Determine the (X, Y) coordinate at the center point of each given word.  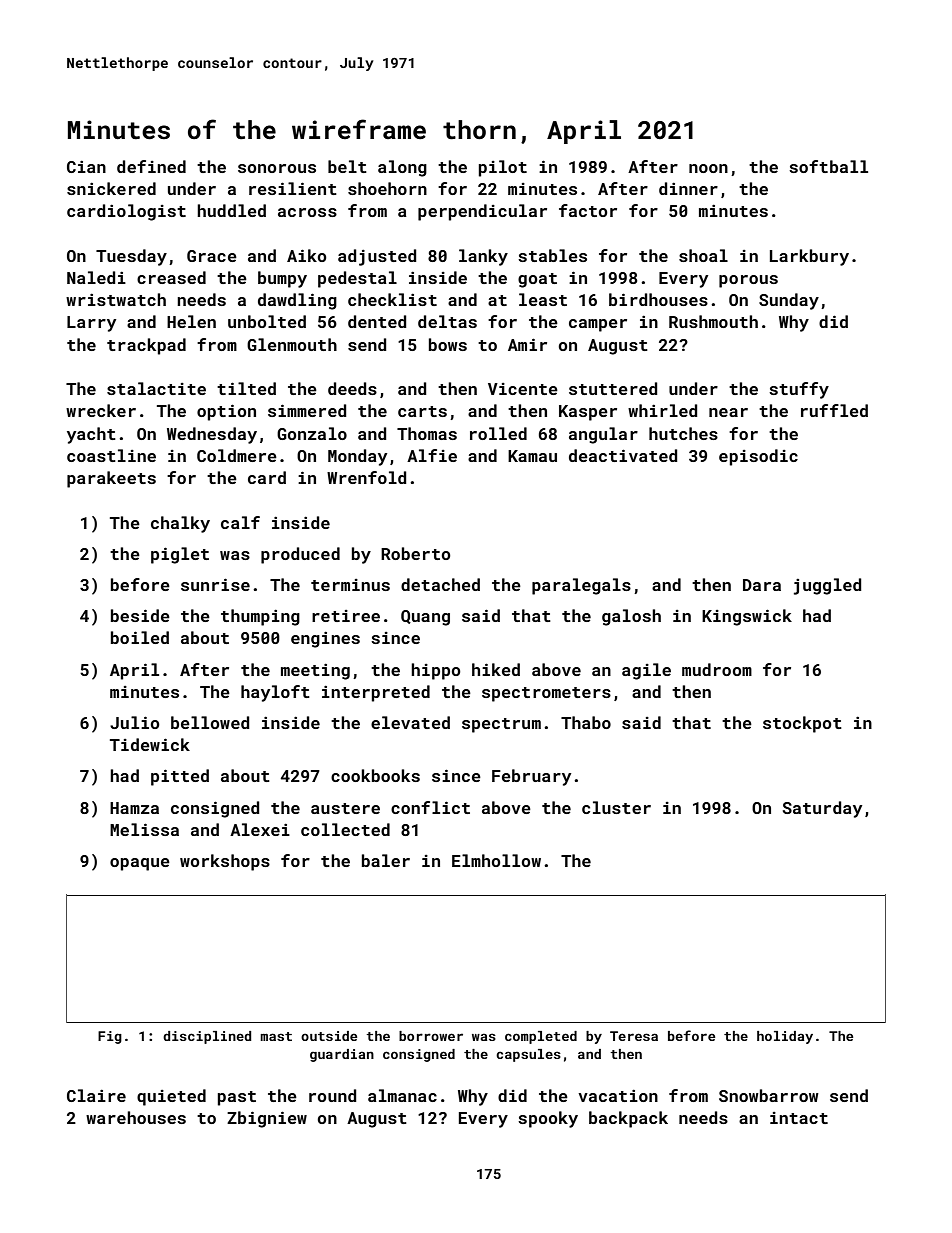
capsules (528, 1055)
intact (799, 1118)
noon (708, 168)
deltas (447, 321)
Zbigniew (267, 1119)
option (226, 412)
